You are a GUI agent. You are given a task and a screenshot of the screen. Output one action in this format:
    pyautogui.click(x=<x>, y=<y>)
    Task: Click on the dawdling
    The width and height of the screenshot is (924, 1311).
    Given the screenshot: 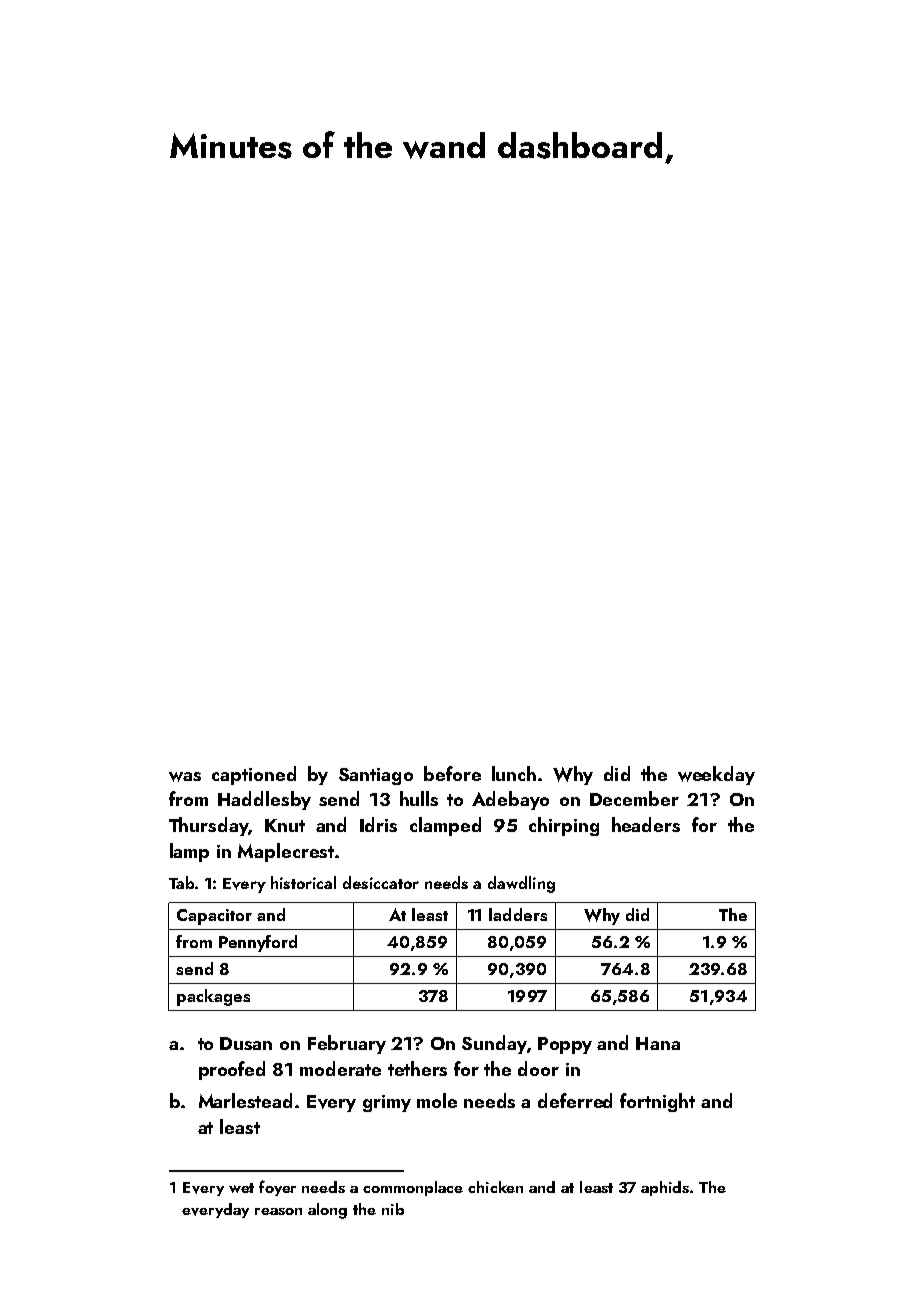 What is the action you would take?
    pyautogui.click(x=521, y=884)
